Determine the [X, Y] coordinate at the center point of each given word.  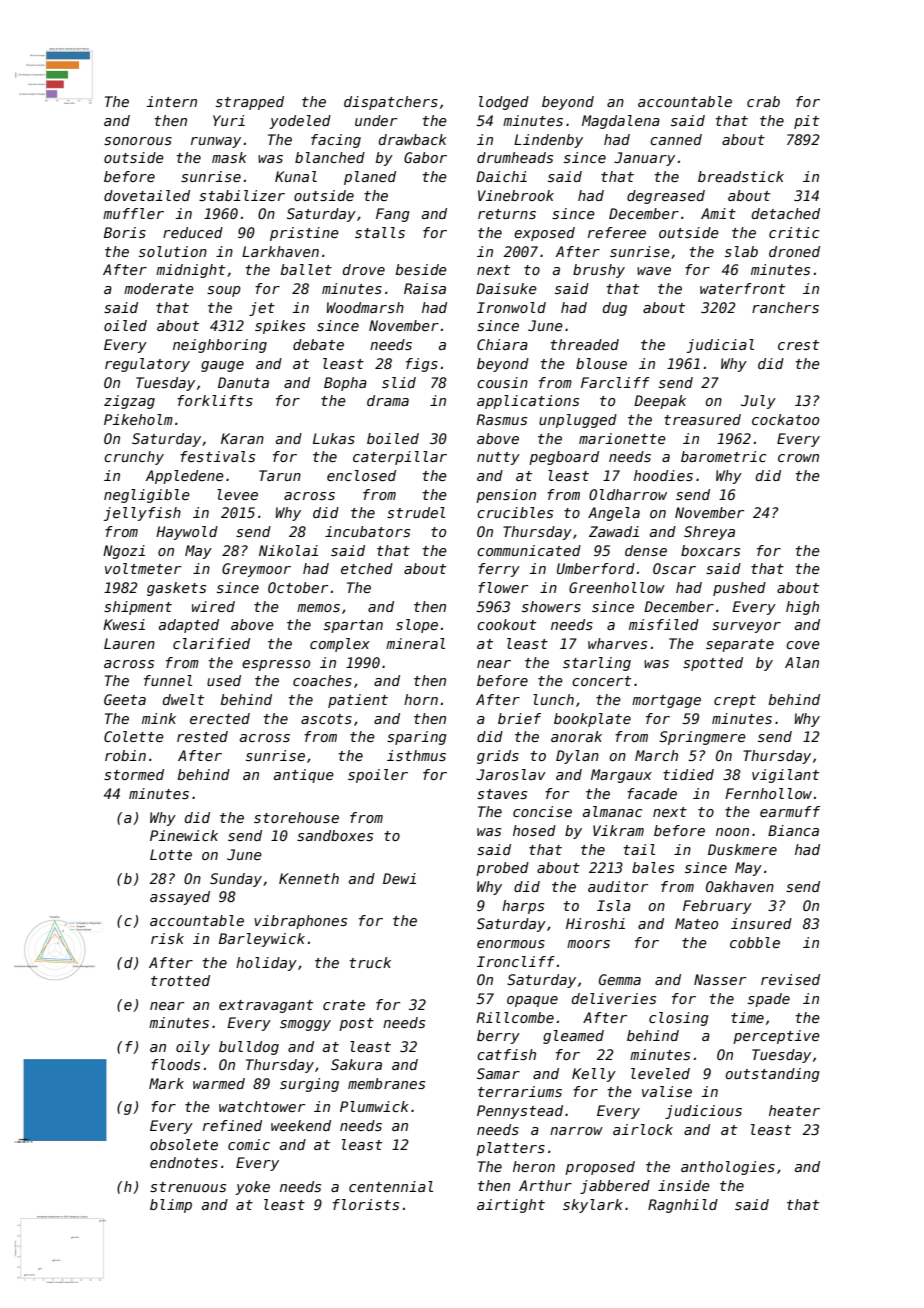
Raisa [425, 288]
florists [366, 1204]
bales [653, 867]
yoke [252, 1188]
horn [421, 699]
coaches [322, 680]
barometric [723, 456]
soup [224, 291]
